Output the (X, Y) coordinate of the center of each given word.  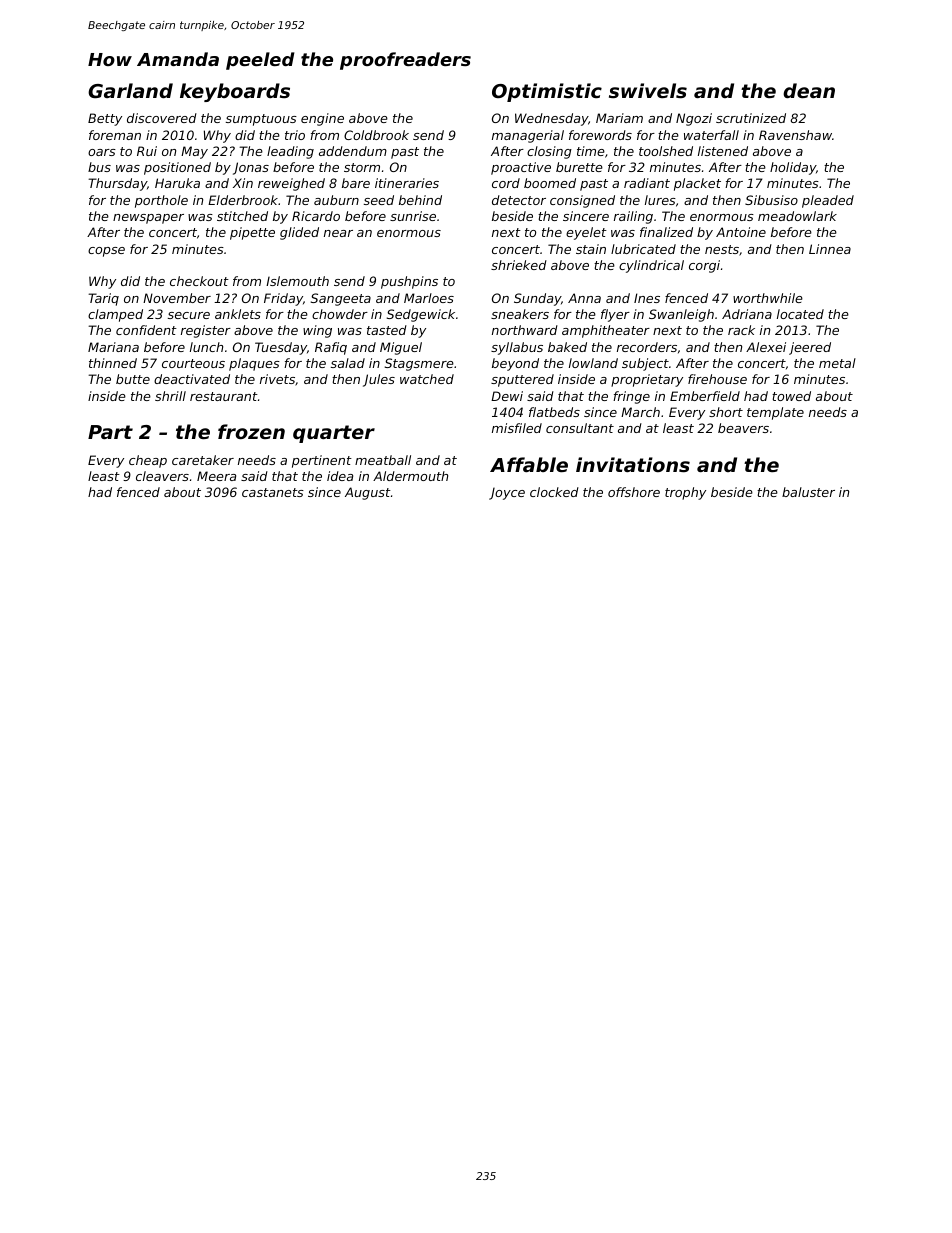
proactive (521, 168)
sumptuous (261, 120)
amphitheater (606, 331)
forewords (600, 135)
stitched (242, 216)
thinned (113, 363)
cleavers (162, 476)
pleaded (828, 201)
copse (106, 252)
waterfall (711, 135)
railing (633, 217)
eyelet (586, 233)
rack (741, 330)
